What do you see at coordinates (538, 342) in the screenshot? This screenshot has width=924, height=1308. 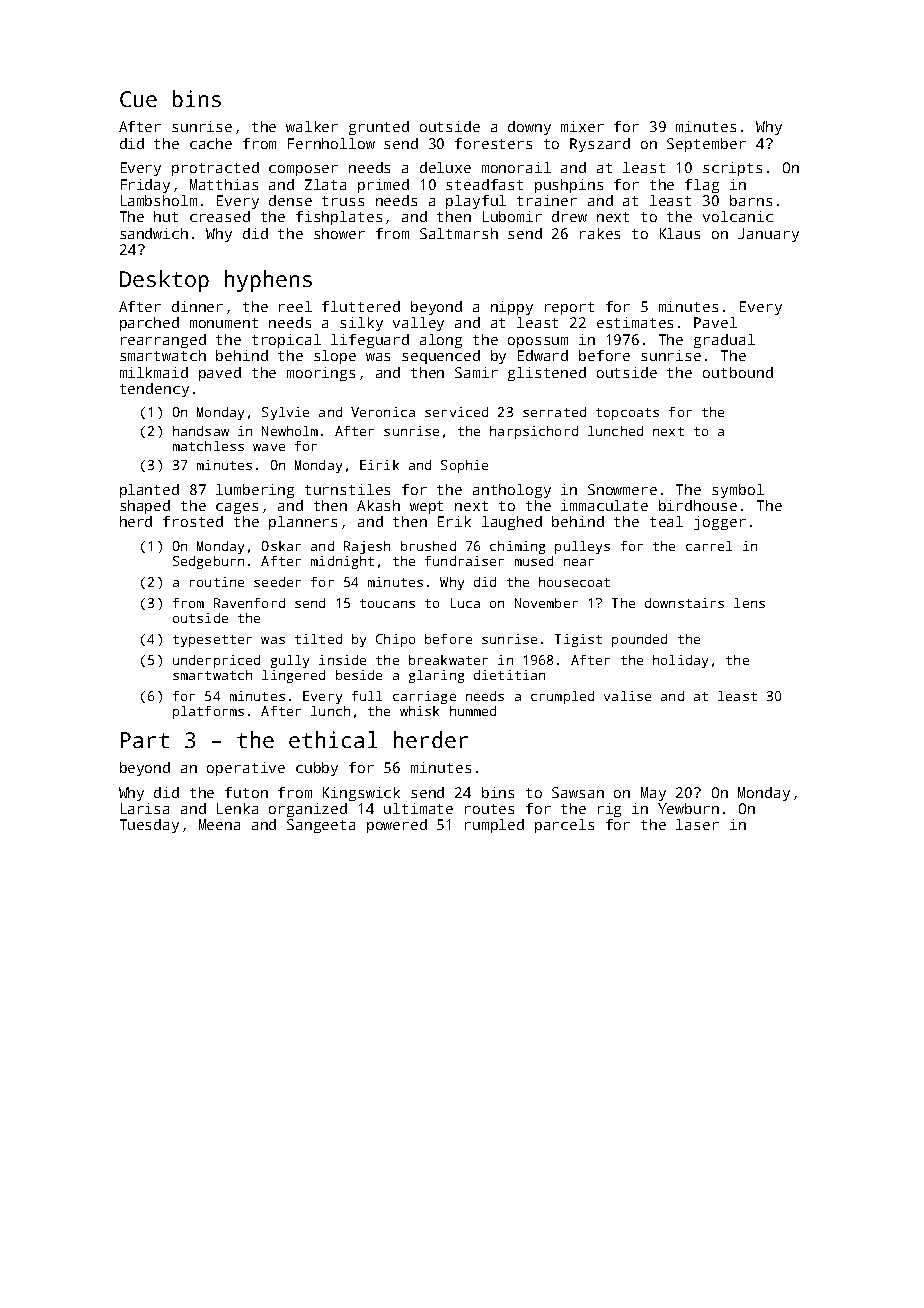 I see `opossum` at bounding box center [538, 342].
